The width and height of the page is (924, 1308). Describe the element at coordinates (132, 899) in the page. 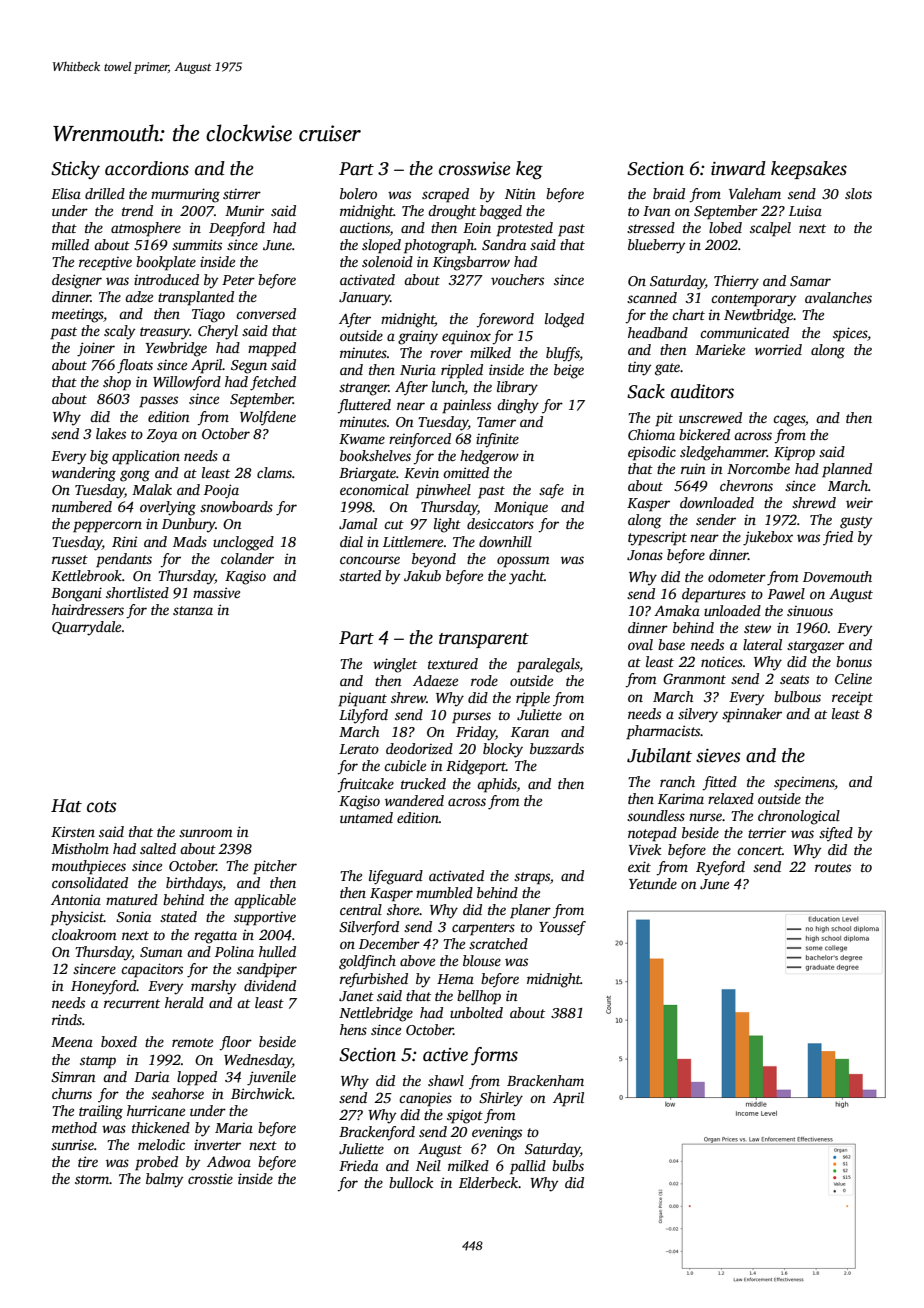

I see `matured` at that location.
